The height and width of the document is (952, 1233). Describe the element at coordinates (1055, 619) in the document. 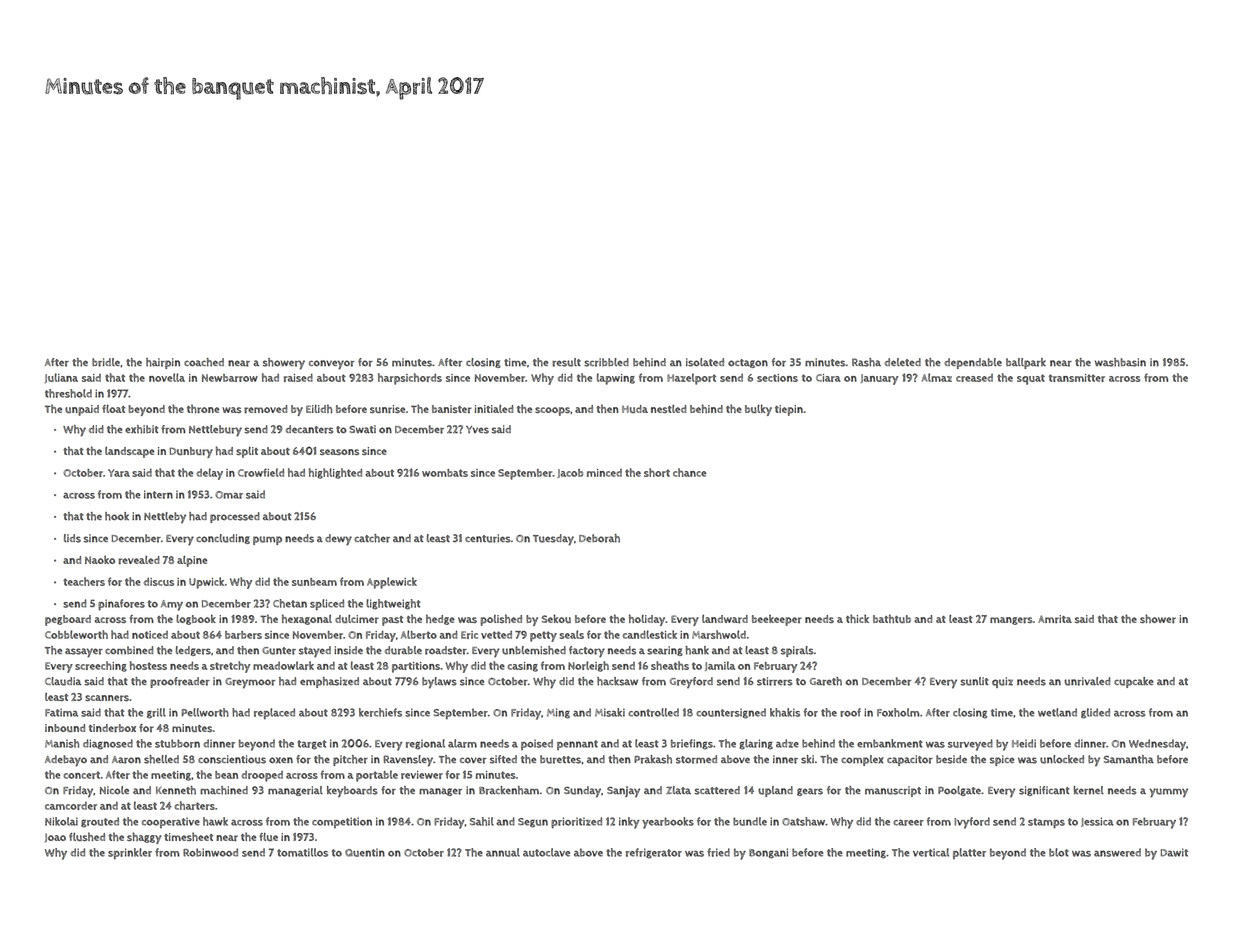

I see `Amrita` at that location.
